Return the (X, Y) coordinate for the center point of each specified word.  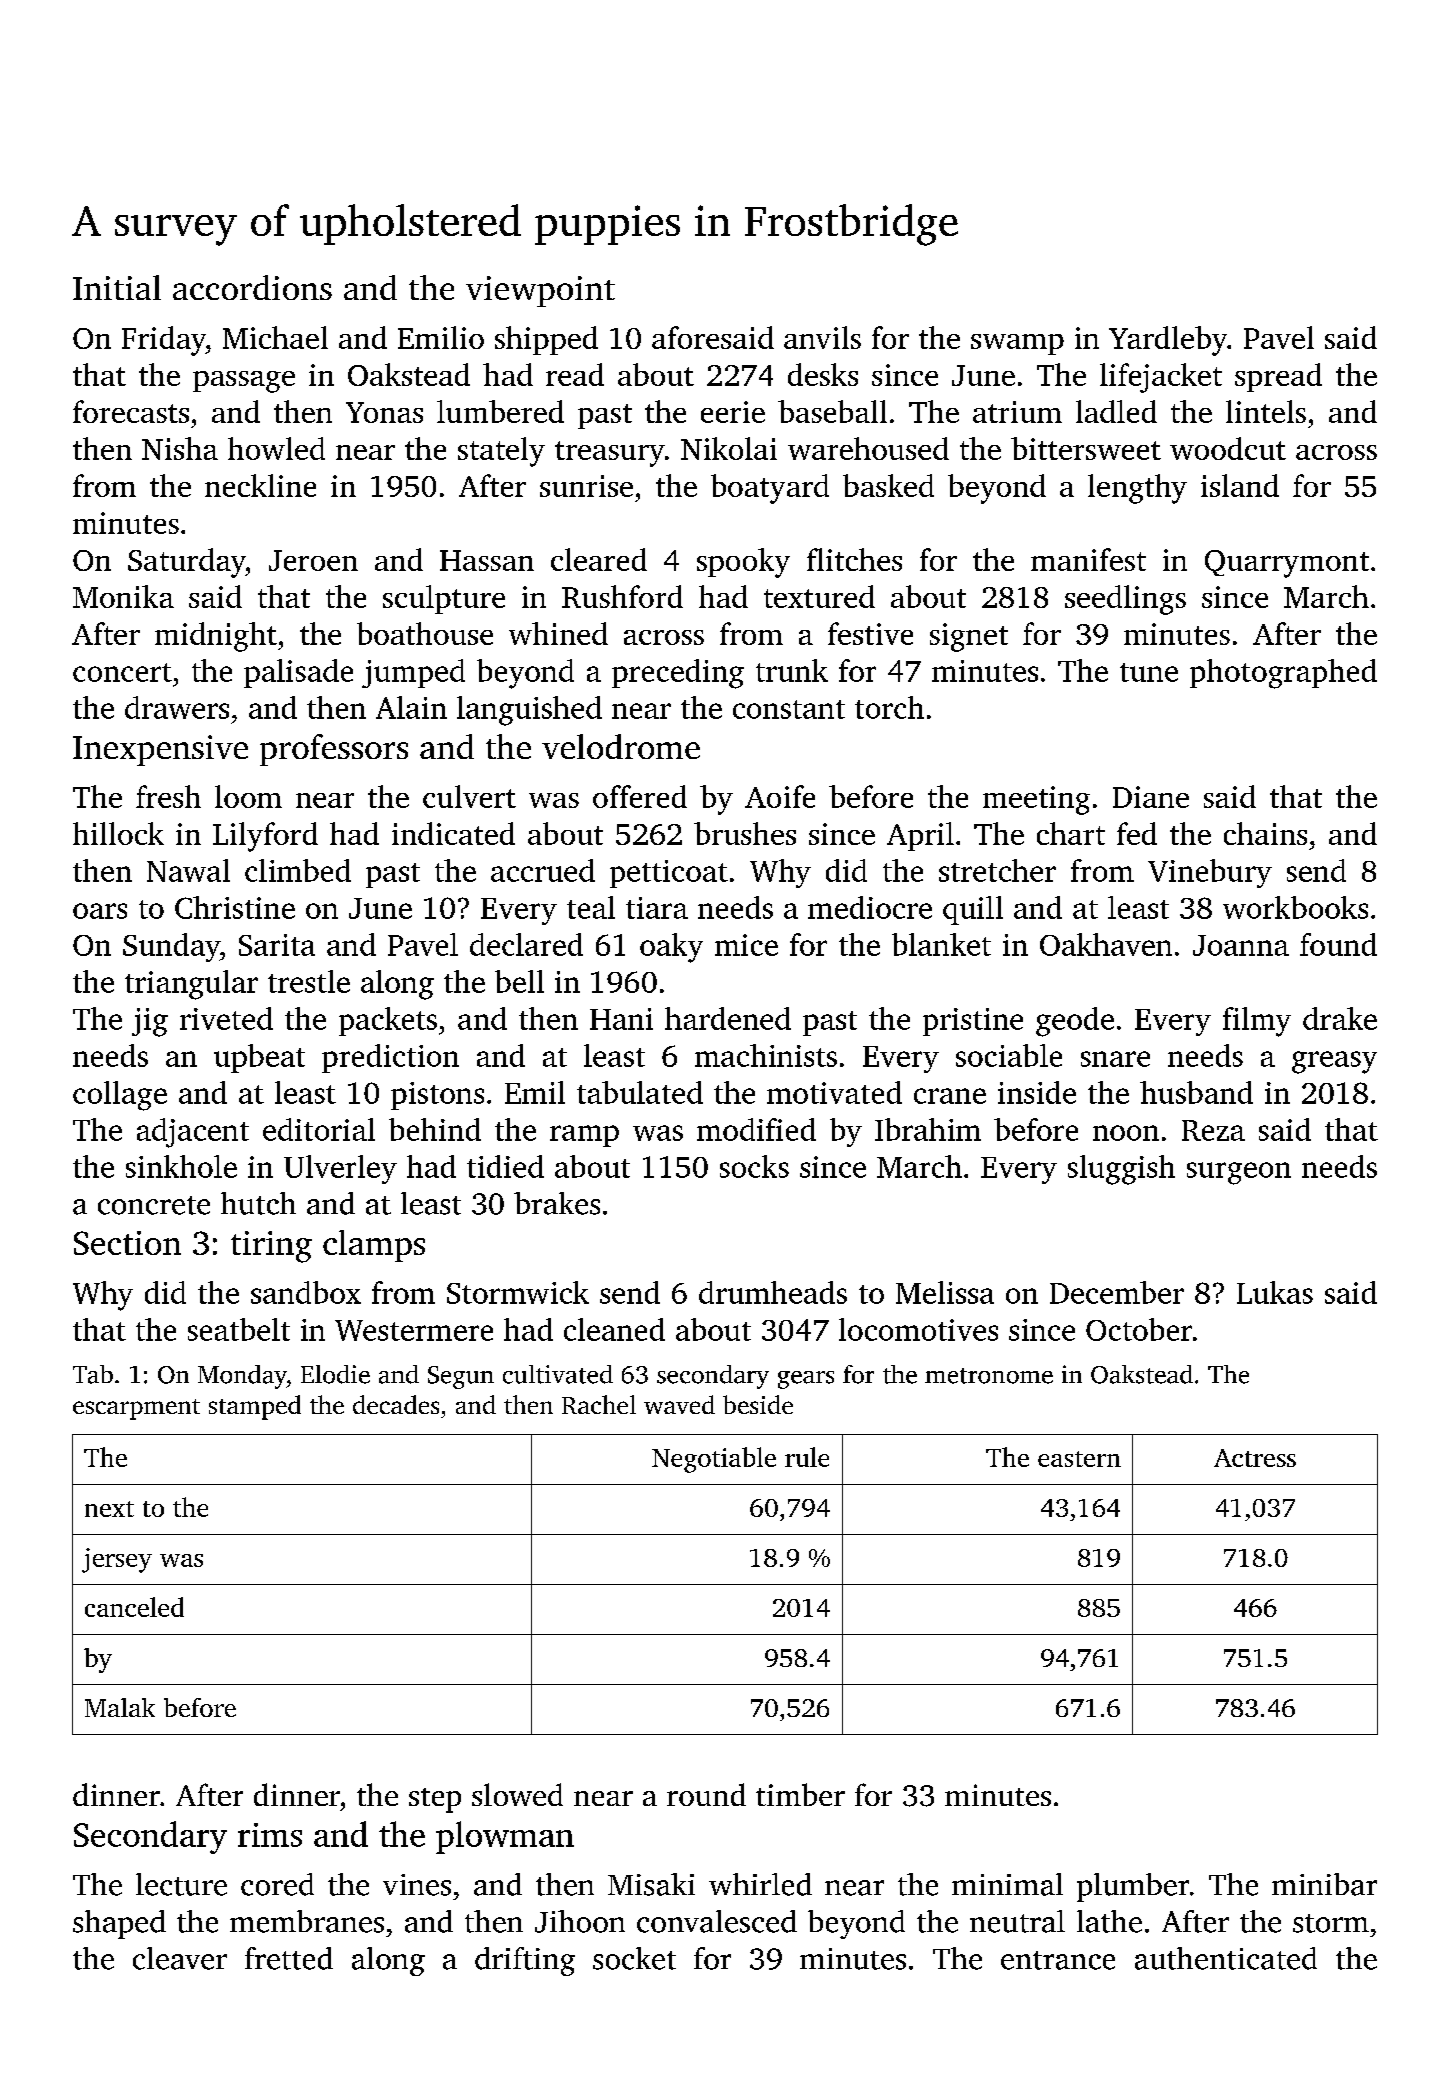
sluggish (1121, 1170)
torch (889, 707)
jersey (117, 1560)
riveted (226, 1018)
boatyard (770, 489)
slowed (517, 1794)
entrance (1058, 1960)
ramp (584, 1136)
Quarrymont (1287, 564)
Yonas (384, 412)
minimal (1007, 1884)
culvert (469, 796)
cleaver (180, 1958)
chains (1265, 833)
